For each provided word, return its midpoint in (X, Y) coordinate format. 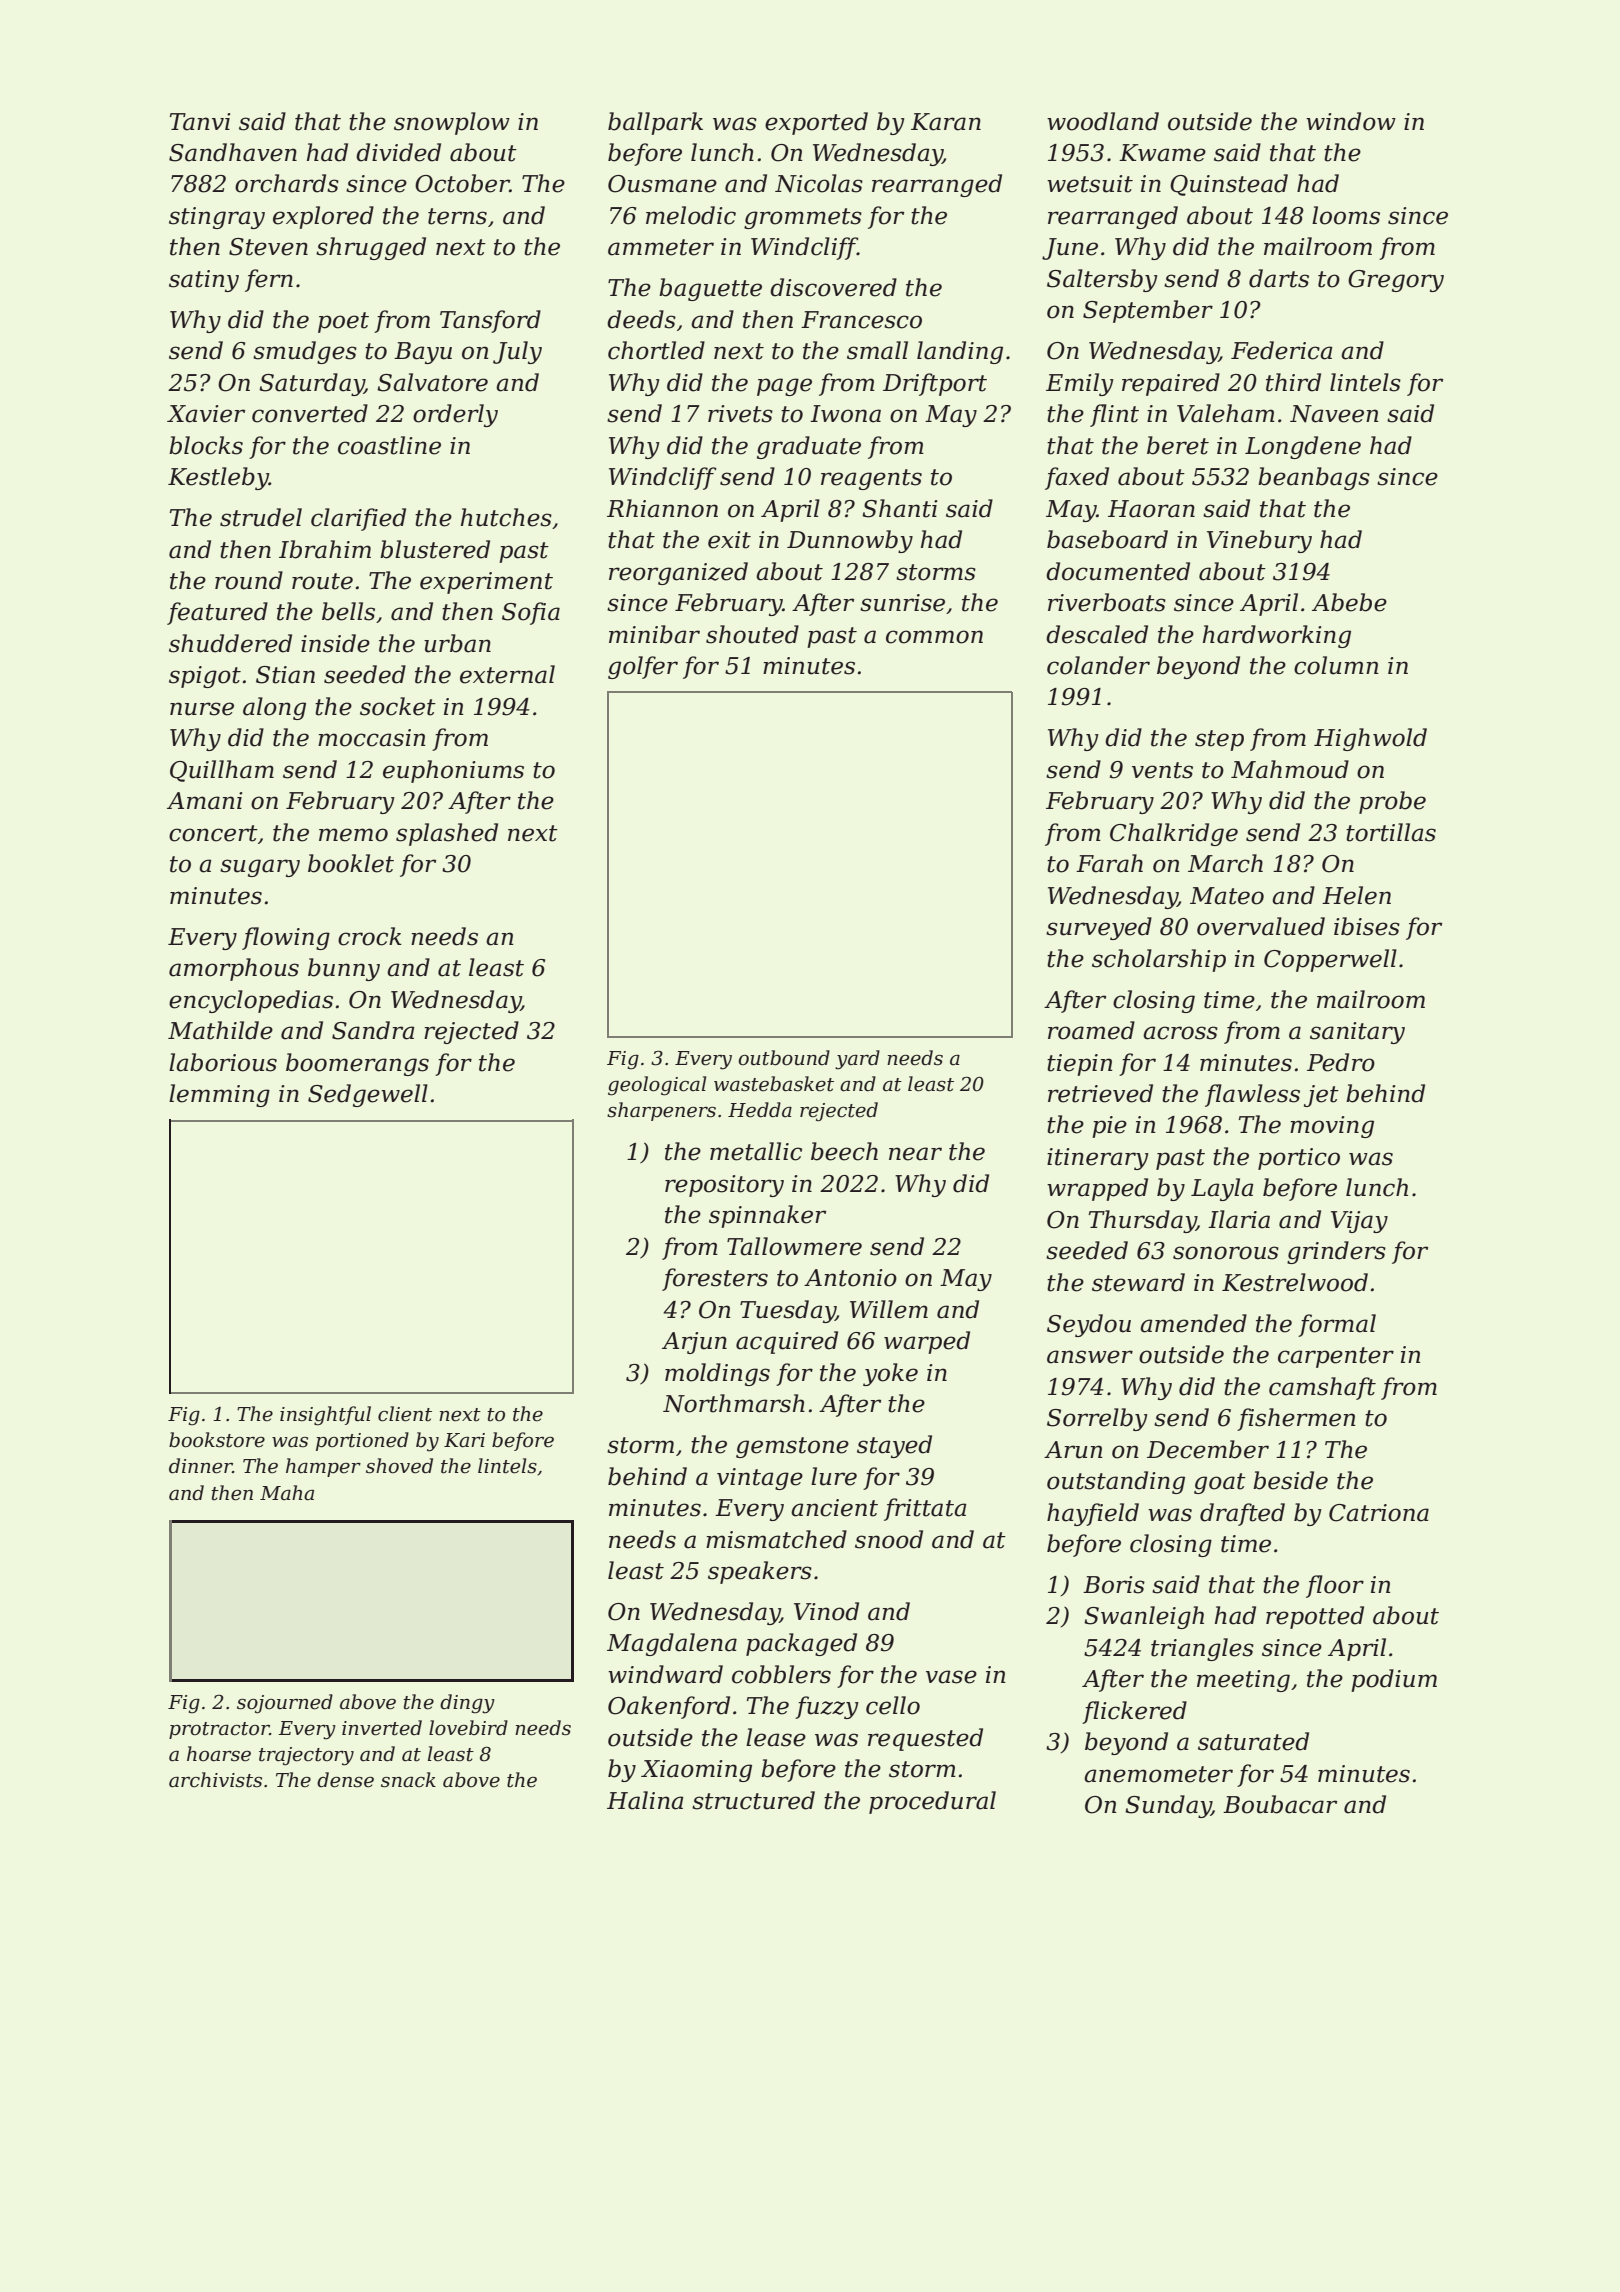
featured (217, 613)
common (934, 637)
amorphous (234, 969)
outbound (784, 1058)
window (1351, 121)
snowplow (452, 123)
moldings (717, 1374)
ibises (1367, 926)
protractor (219, 1730)
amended (1193, 1323)
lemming (219, 1095)
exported (816, 123)
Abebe (1349, 602)
